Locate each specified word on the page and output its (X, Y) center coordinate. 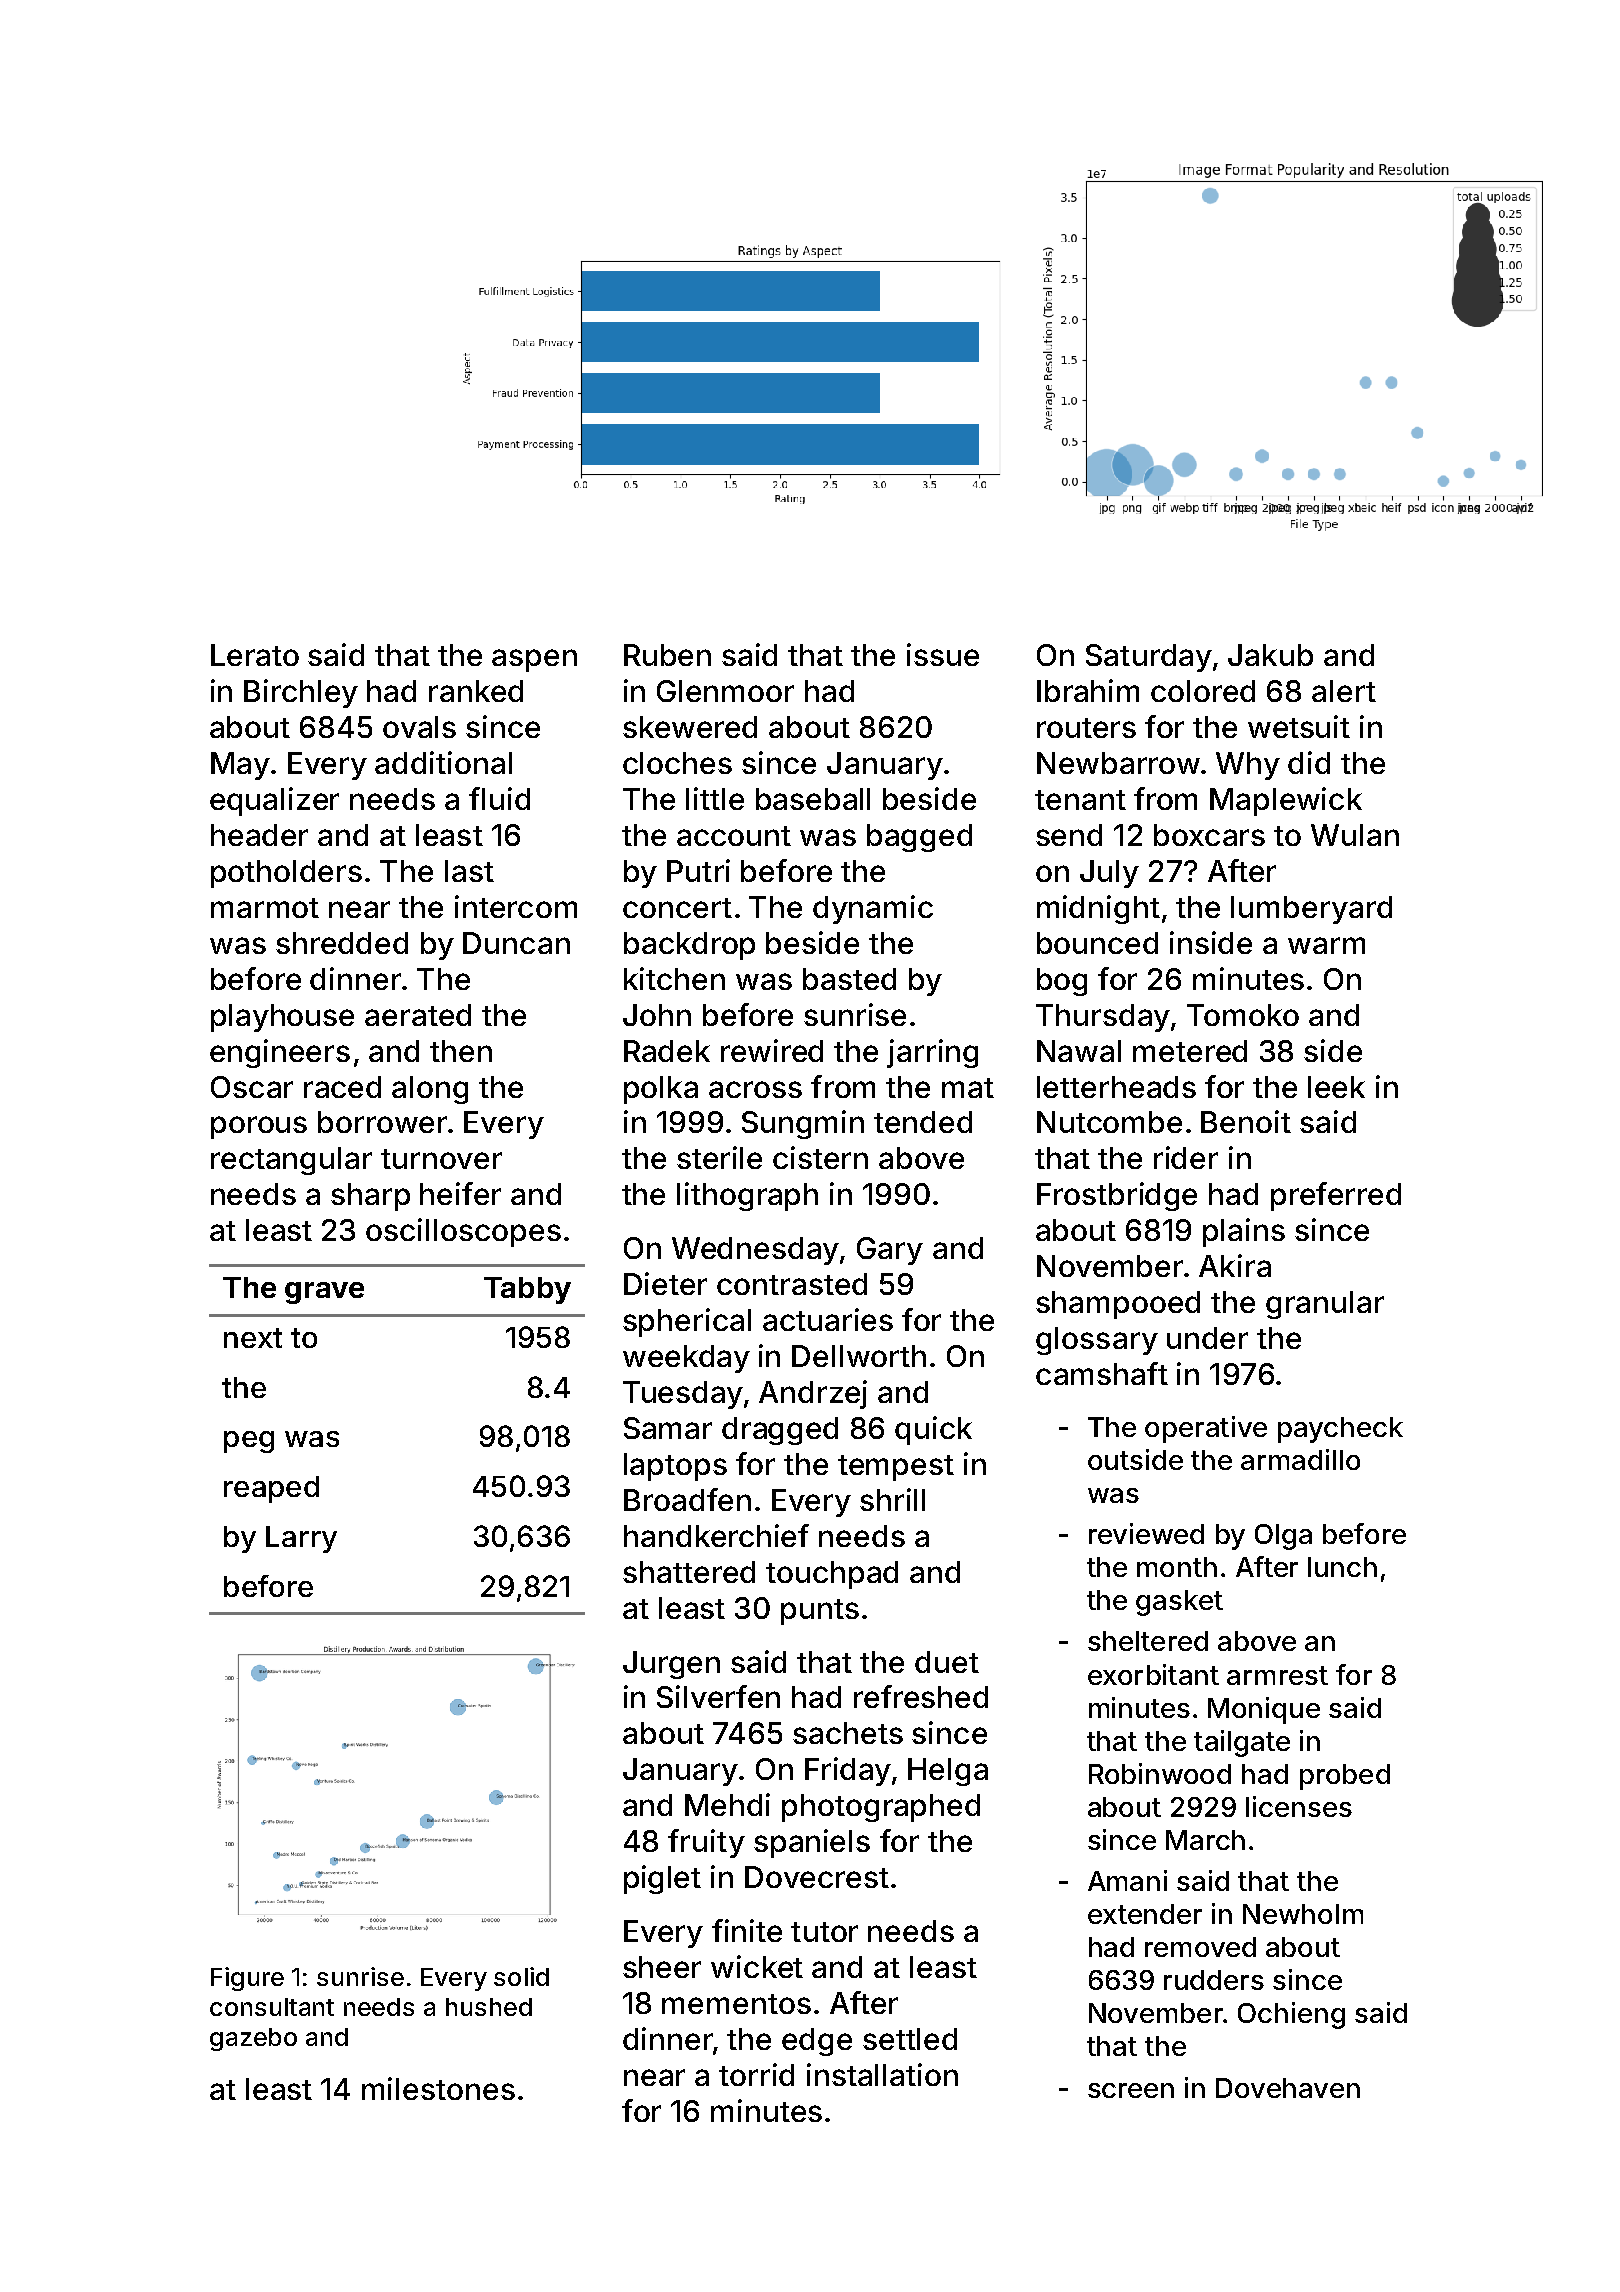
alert (1344, 691)
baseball (813, 799)
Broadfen (687, 1499)
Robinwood (1160, 1773)
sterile (719, 1157)
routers (1086, 728)
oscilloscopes (463, 1232)
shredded (342, 943)
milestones (438, 2088)
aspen (534, 660)
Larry (301, 1539)
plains (1244, 1232)
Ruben (667, 655)
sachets (848, 1733)
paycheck (1340, 1430)
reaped (271, 1489)
